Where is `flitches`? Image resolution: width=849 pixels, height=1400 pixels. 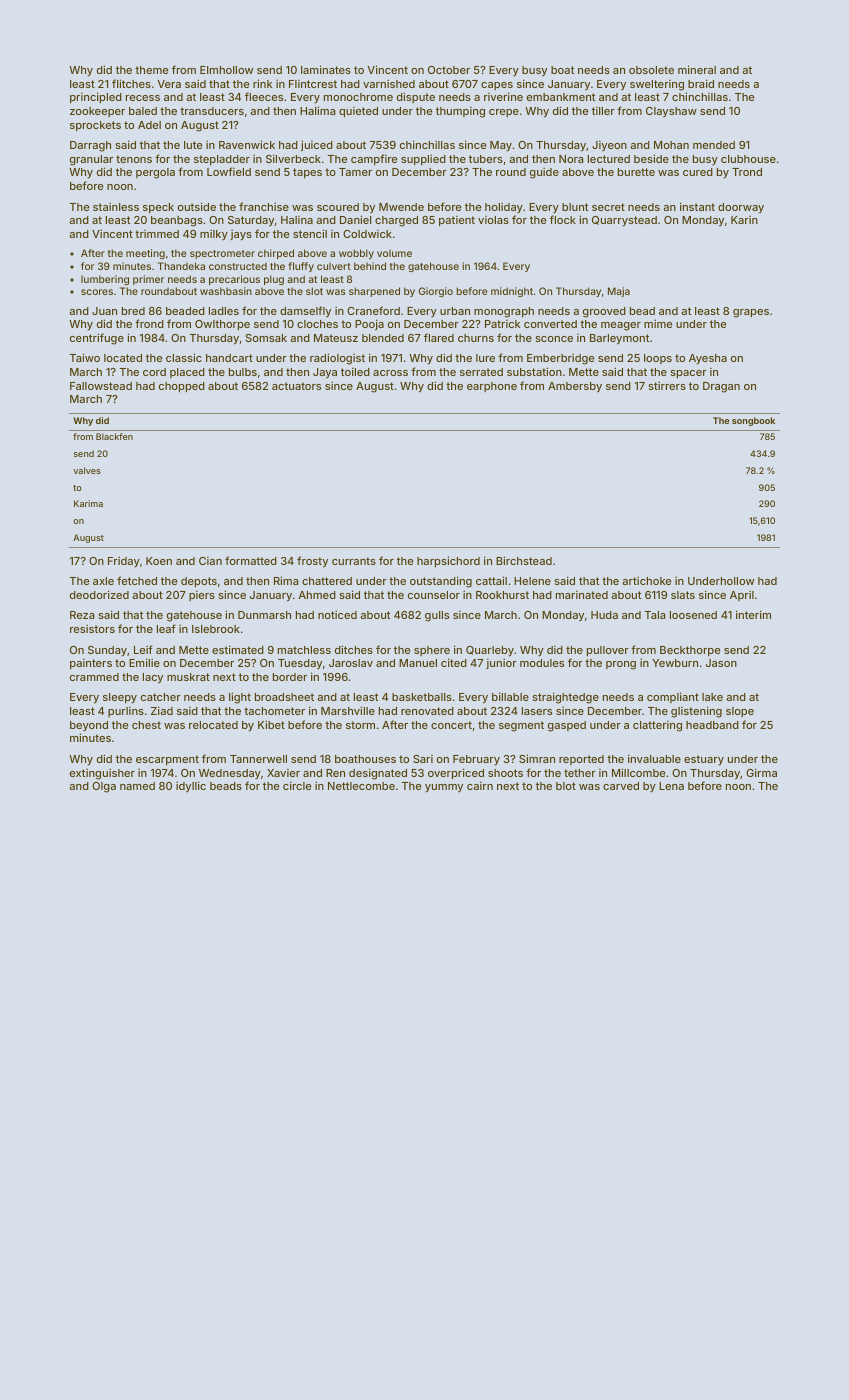 flitches is located at coordinates (131, 83).
